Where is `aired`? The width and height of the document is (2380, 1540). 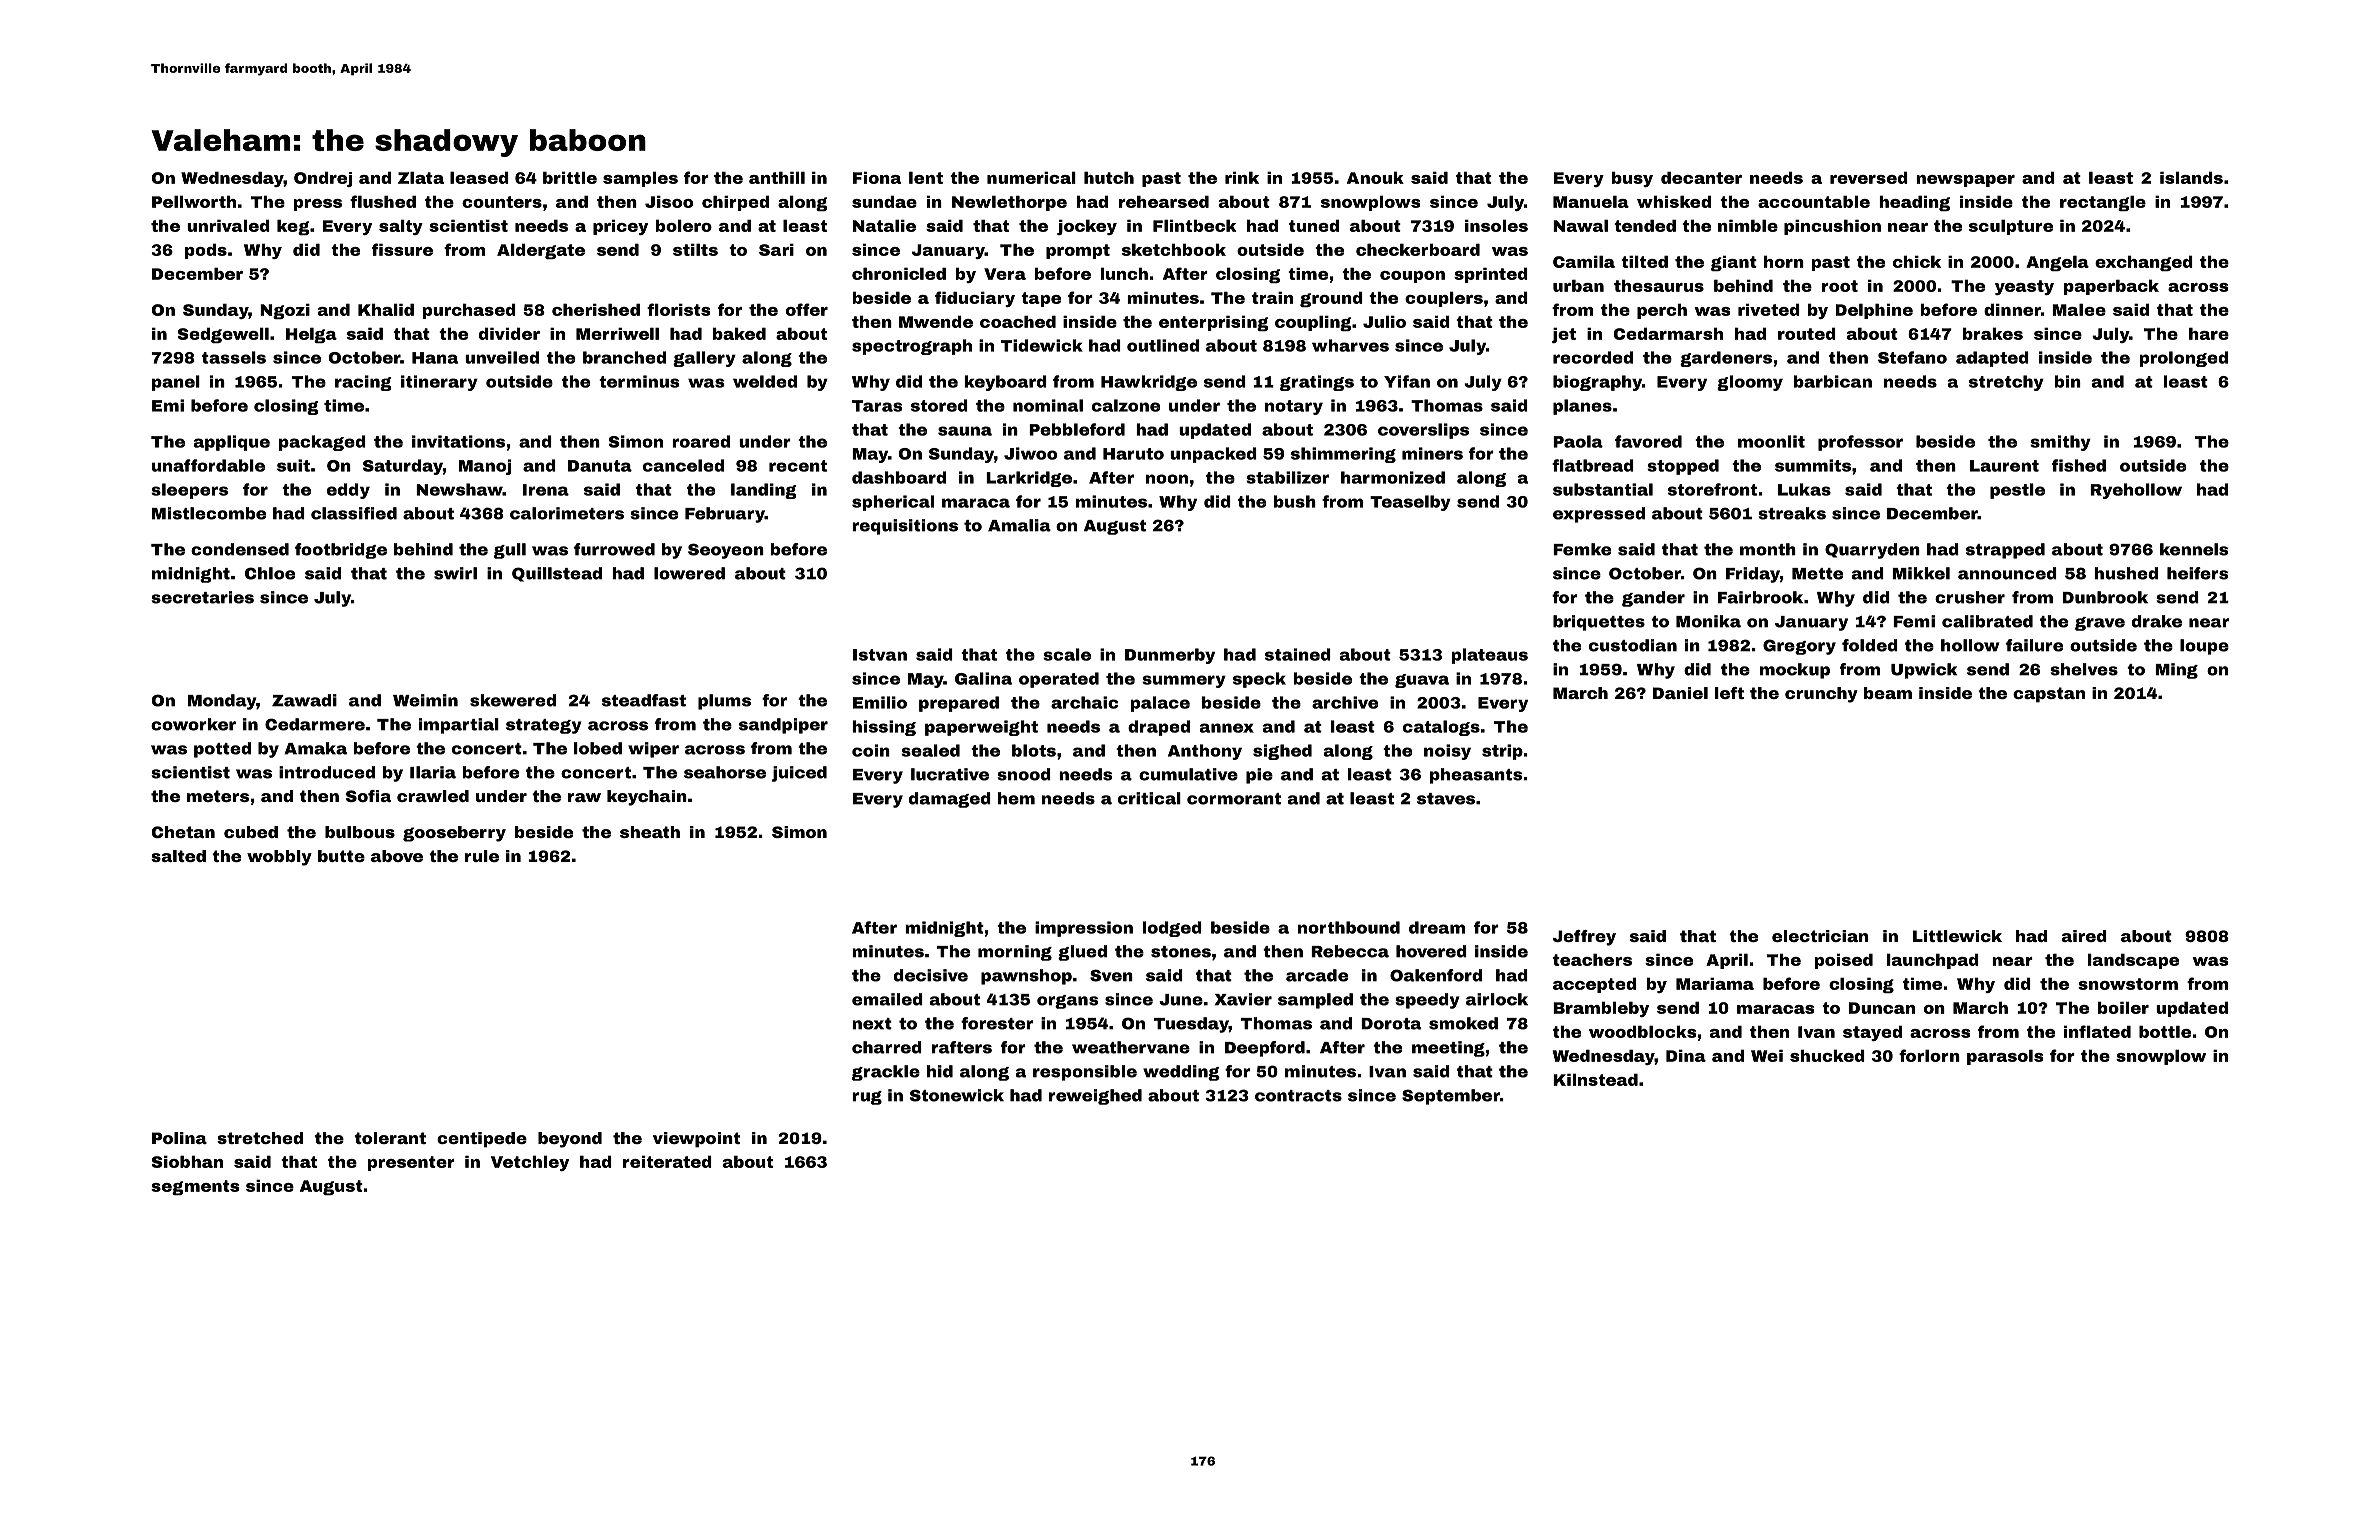
aired is located at coordinates (2084, 936).
